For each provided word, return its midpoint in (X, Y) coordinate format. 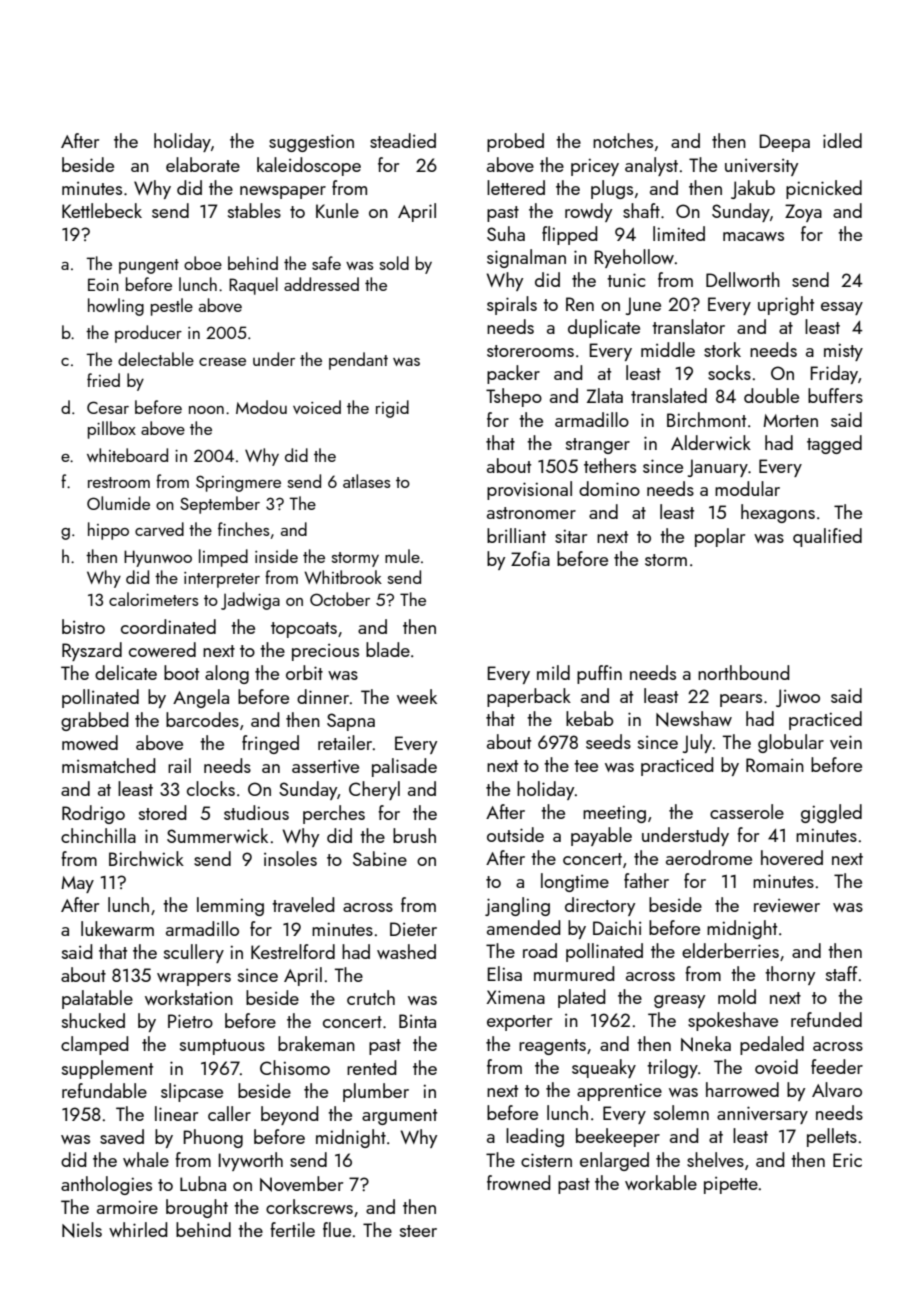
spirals (512, 305)
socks (729, 372)
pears (741, 700)
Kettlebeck (102, 210)
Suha (506, 233)
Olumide (118, 503)
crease (222, 362)
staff (841, 973)
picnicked (824, 189)
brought (197, 1208)
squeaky (604, 1068)
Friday (834, 374)
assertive (325, 766)
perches (334, 814)
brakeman (316, 1043)
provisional (529, 490)
